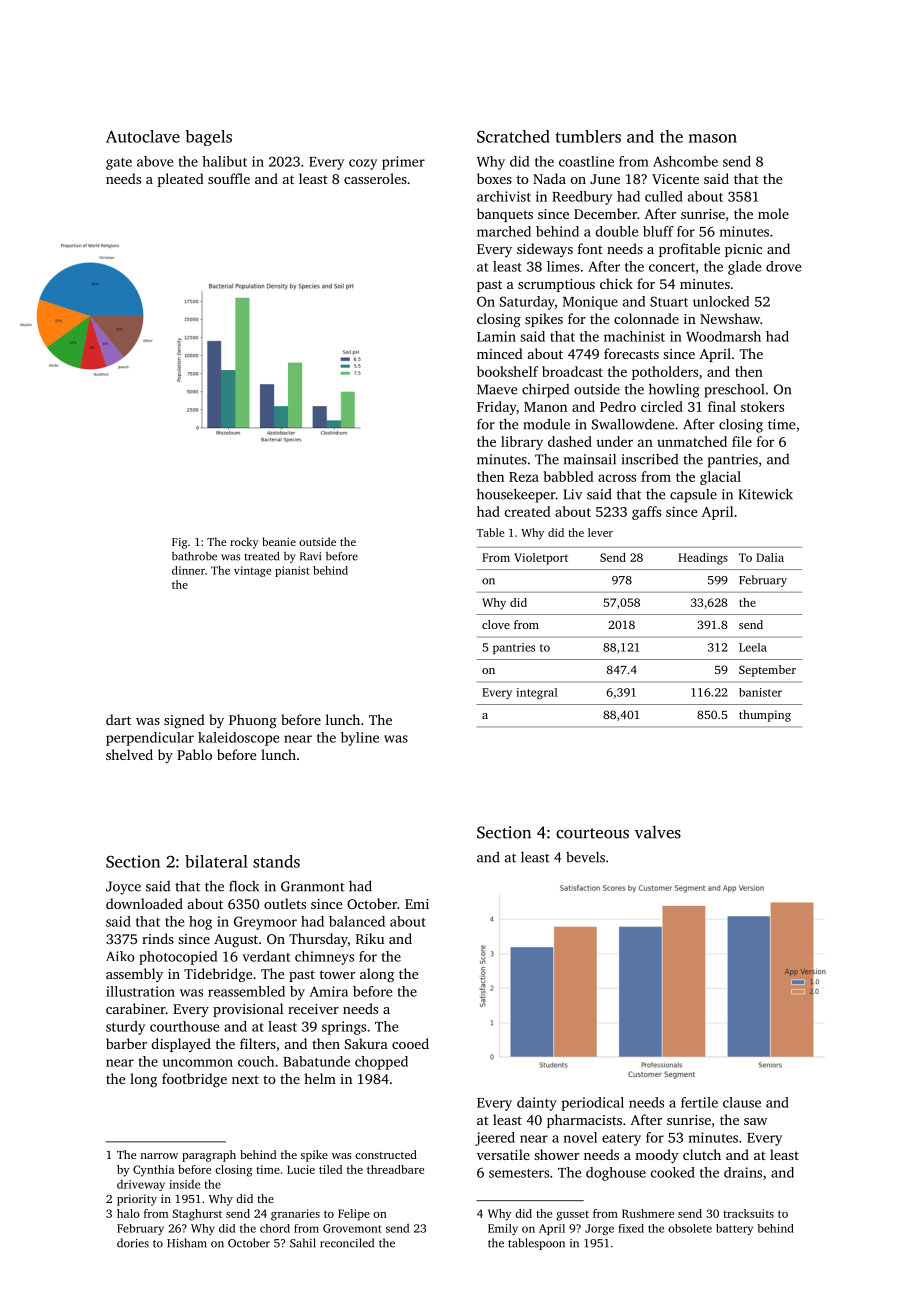  I want to click on Violetport, so click(541, 559).
